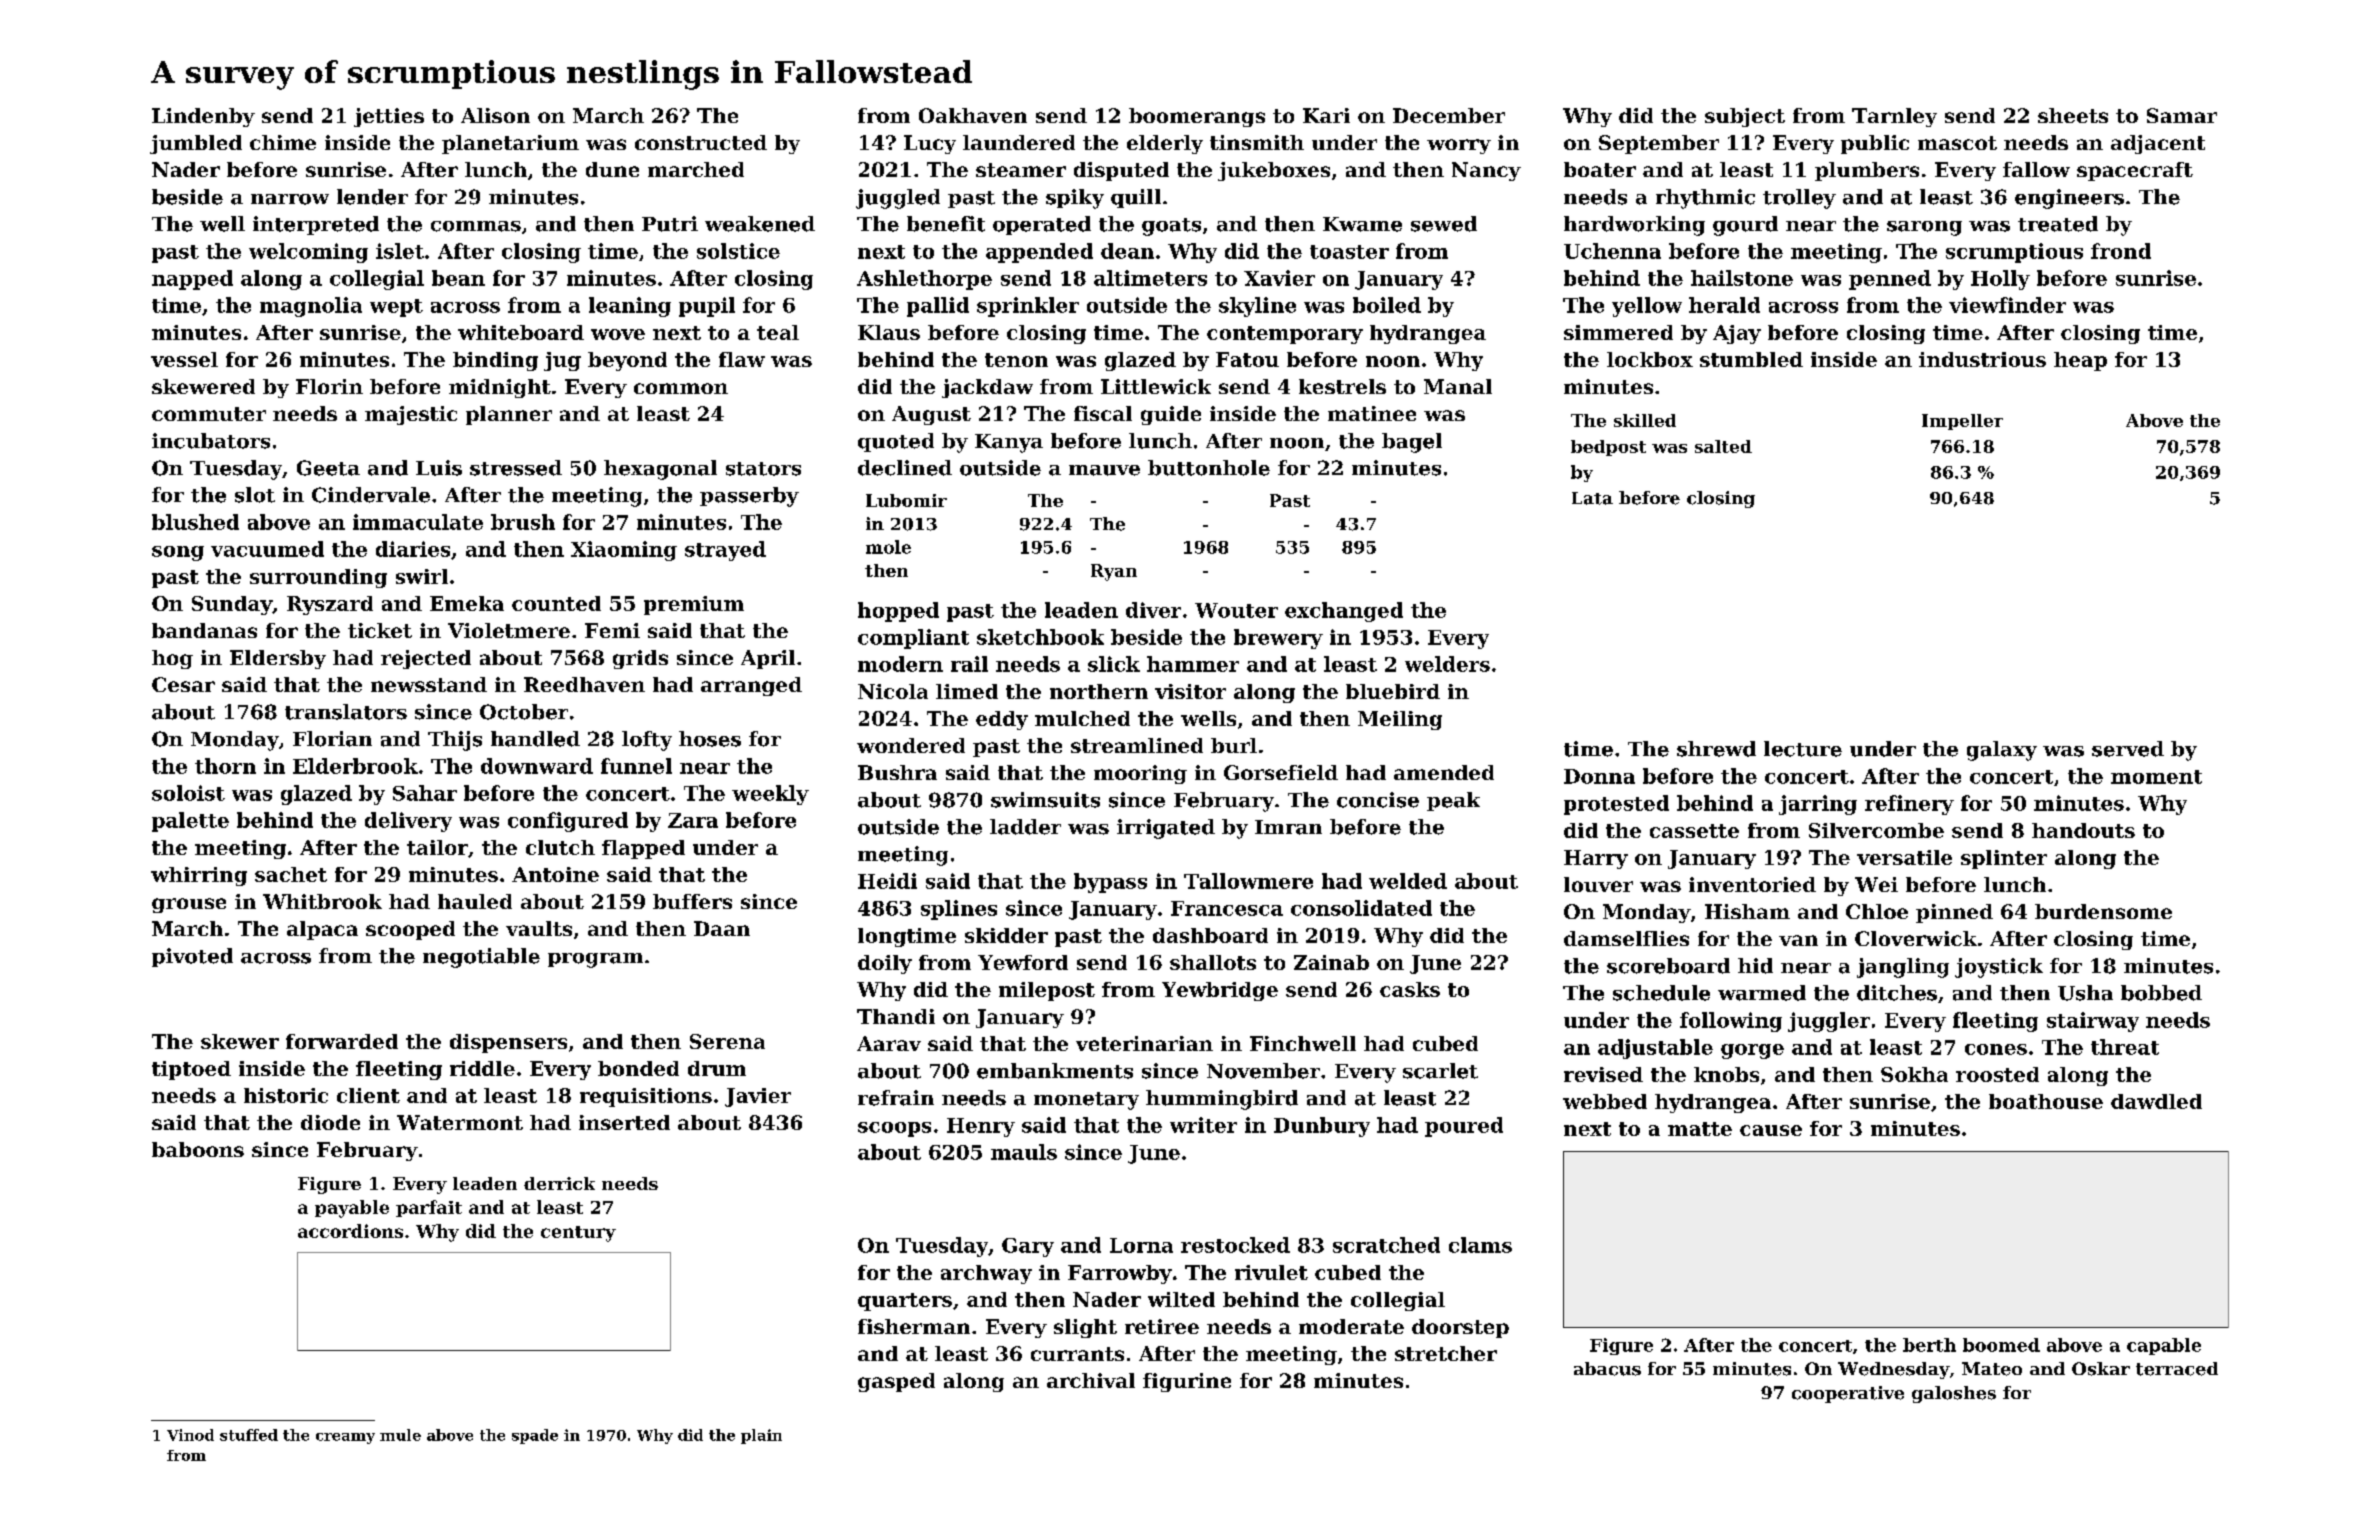  Describe the element at coordinates (1412, 443) in the page. I see `bagel` at that location.
